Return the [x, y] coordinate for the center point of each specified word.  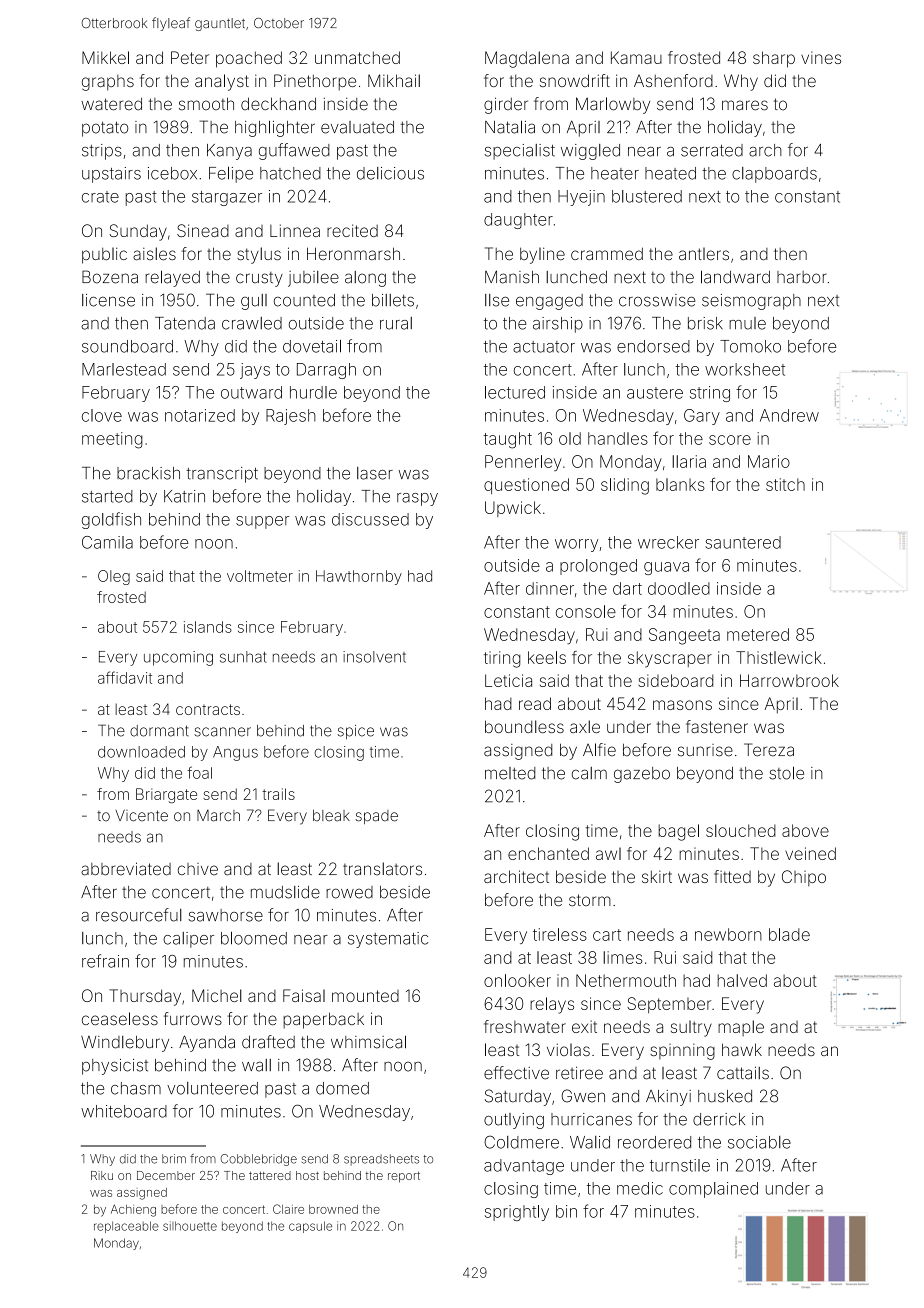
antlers [704, 253]
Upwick [513, 509]
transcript [222, 475]
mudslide [285, 892]
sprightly [517, 1213]
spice [356, 732]
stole [786, 773]
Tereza [769, 750]
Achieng [133, 1211]
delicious [390, 173]
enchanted [548, 853]
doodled [679, 588]
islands [208, 627]
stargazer [227, 198]
